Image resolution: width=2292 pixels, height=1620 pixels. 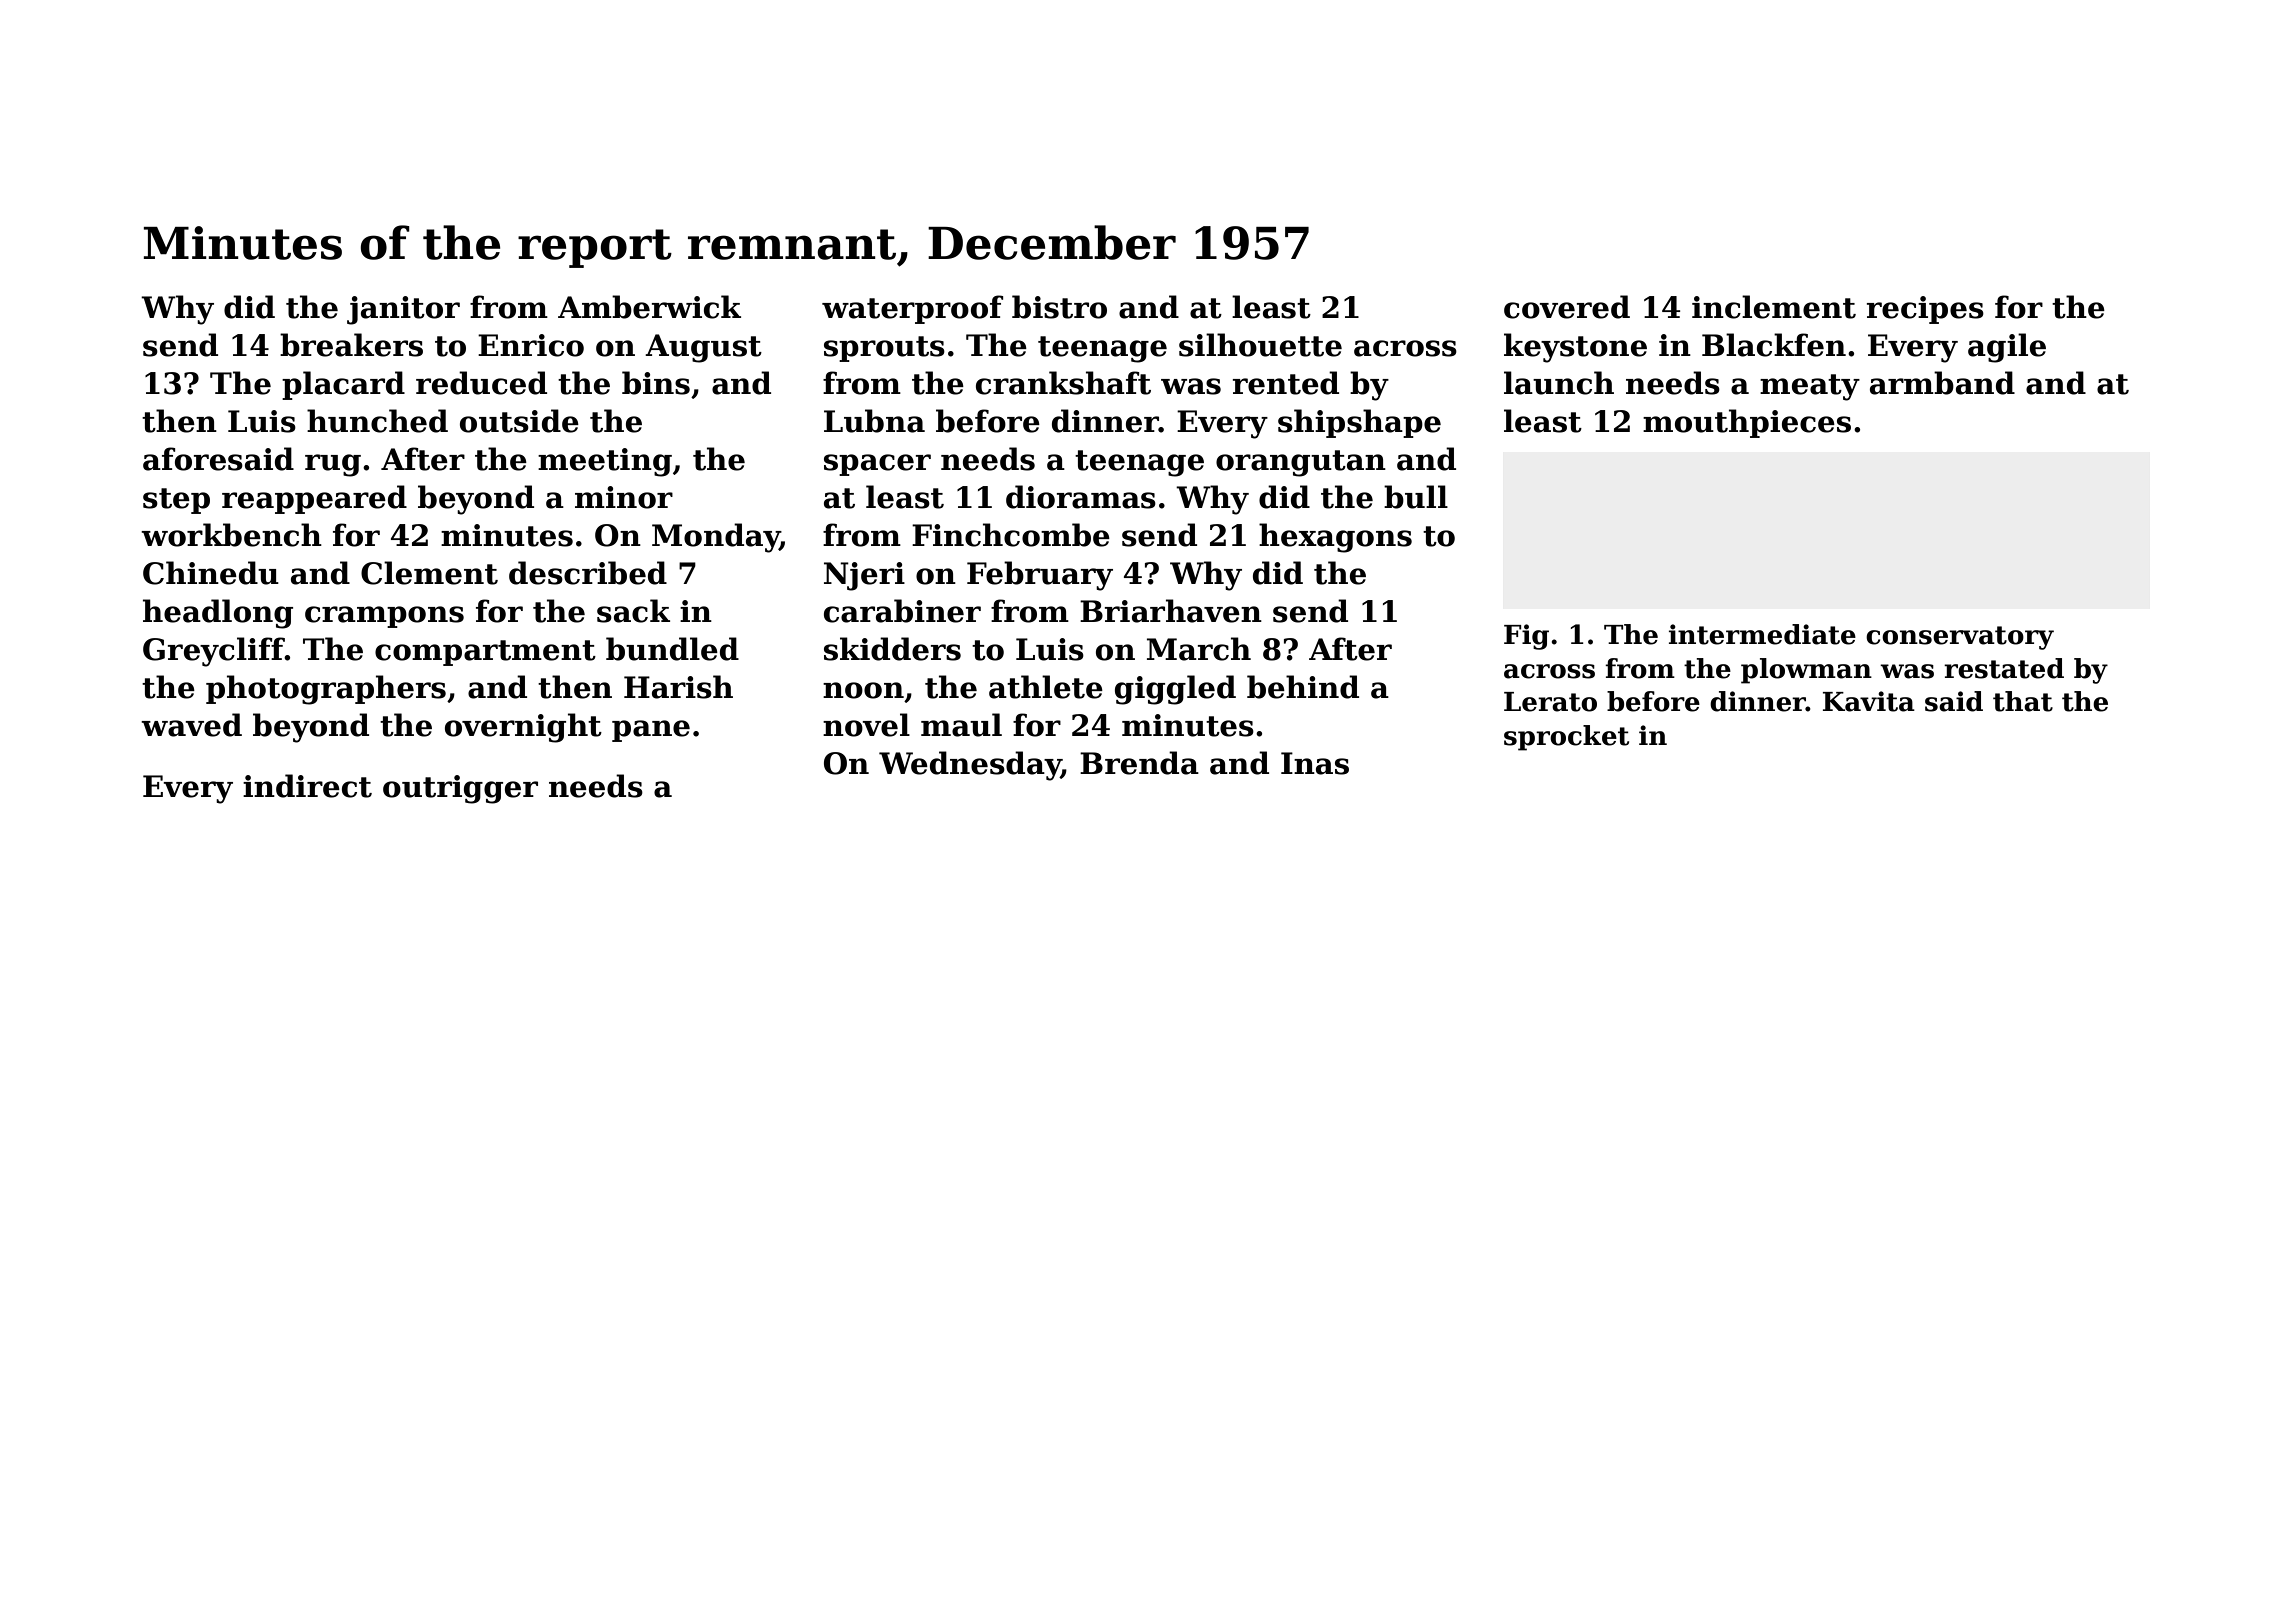 I want to click on Wednesday, so click(x=970, y=766).
